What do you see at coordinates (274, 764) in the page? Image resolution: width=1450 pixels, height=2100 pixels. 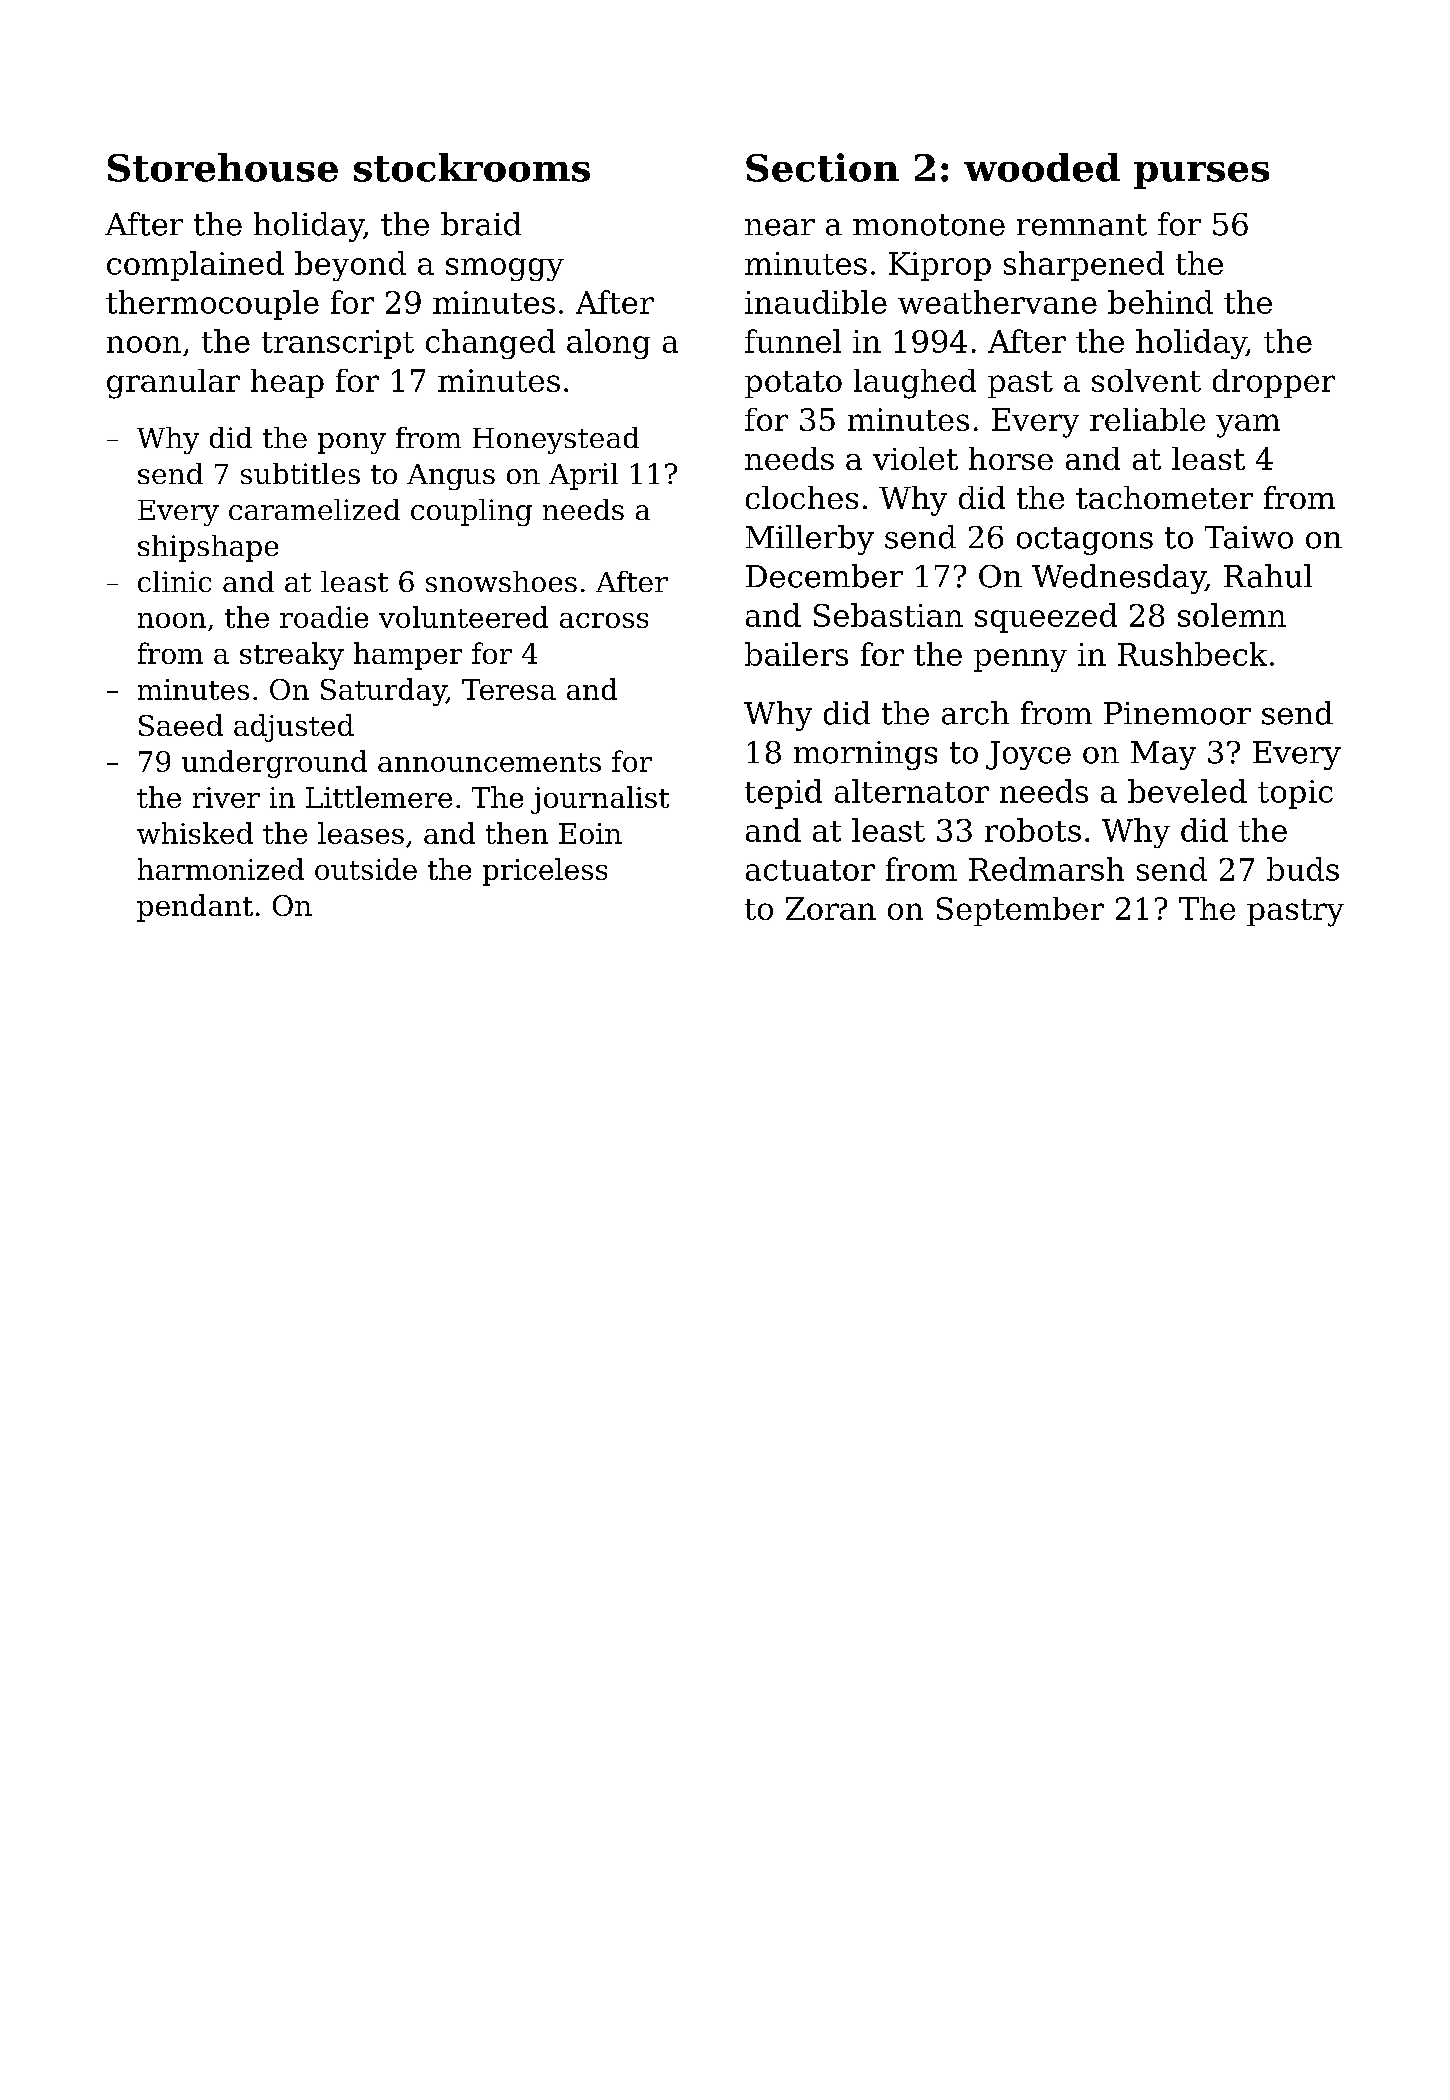 I see `underground` at bounding box center [274, 764].
